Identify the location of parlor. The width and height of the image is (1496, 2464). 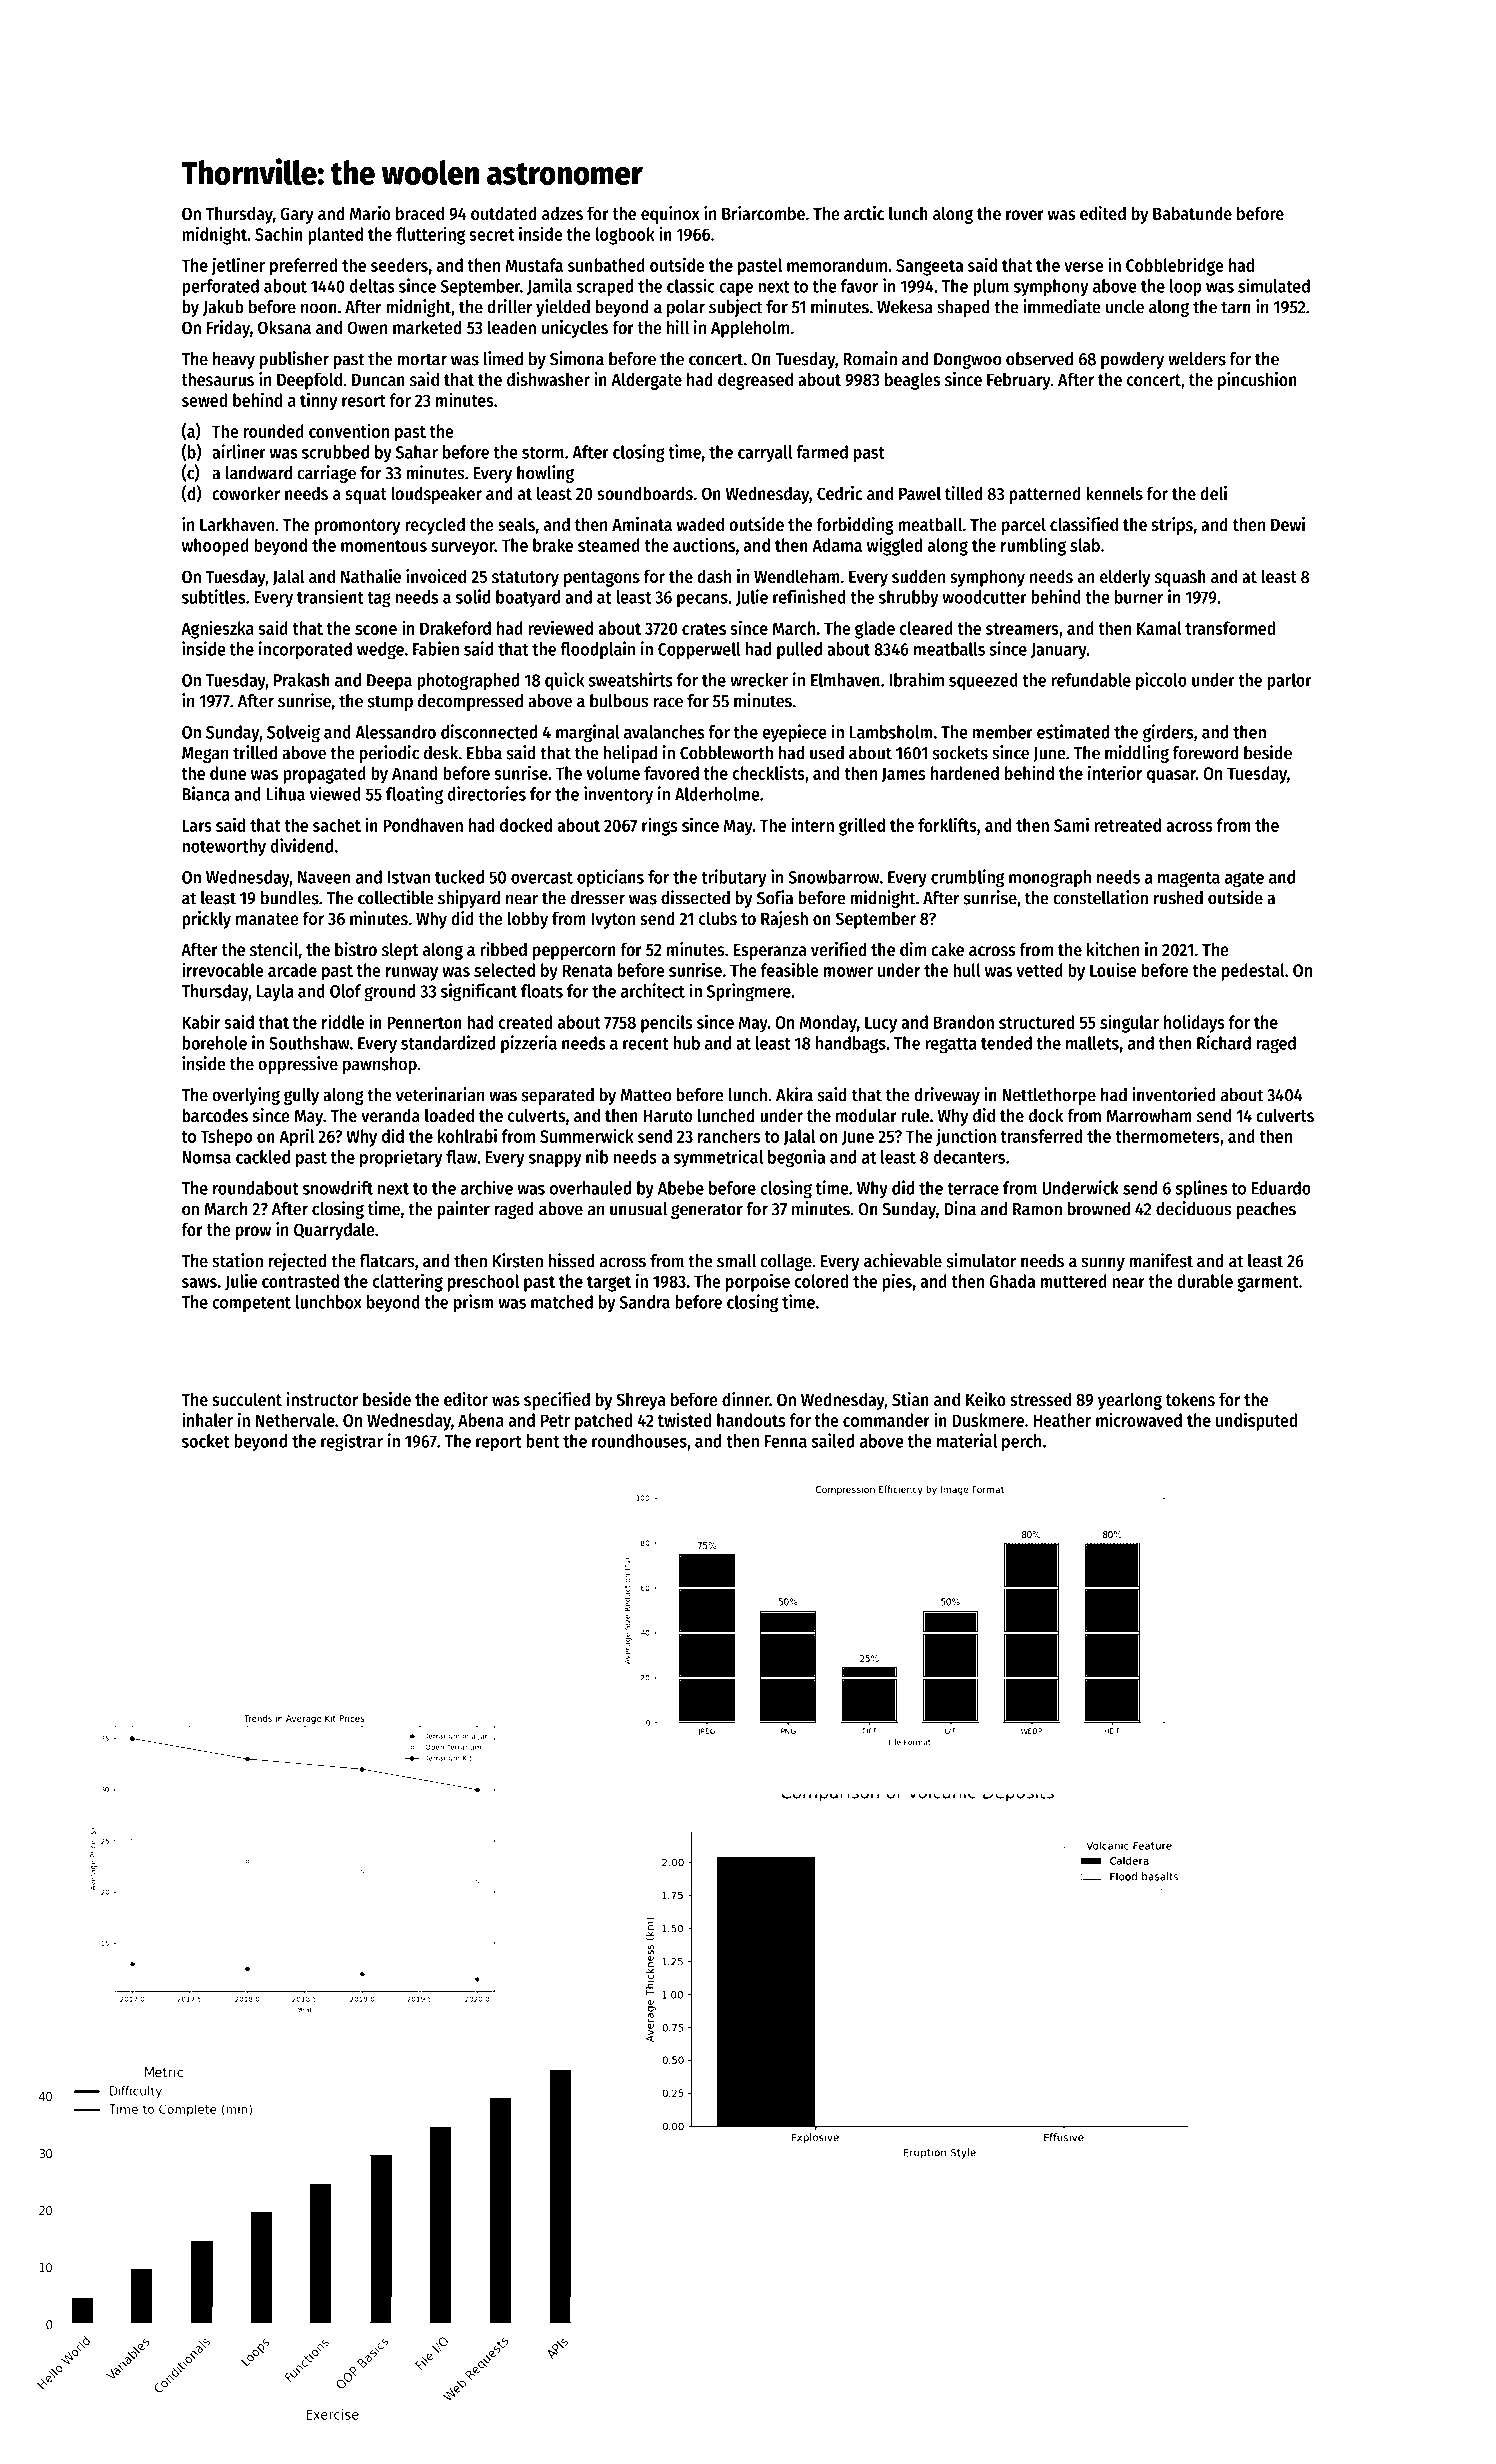
(1289, 682).
